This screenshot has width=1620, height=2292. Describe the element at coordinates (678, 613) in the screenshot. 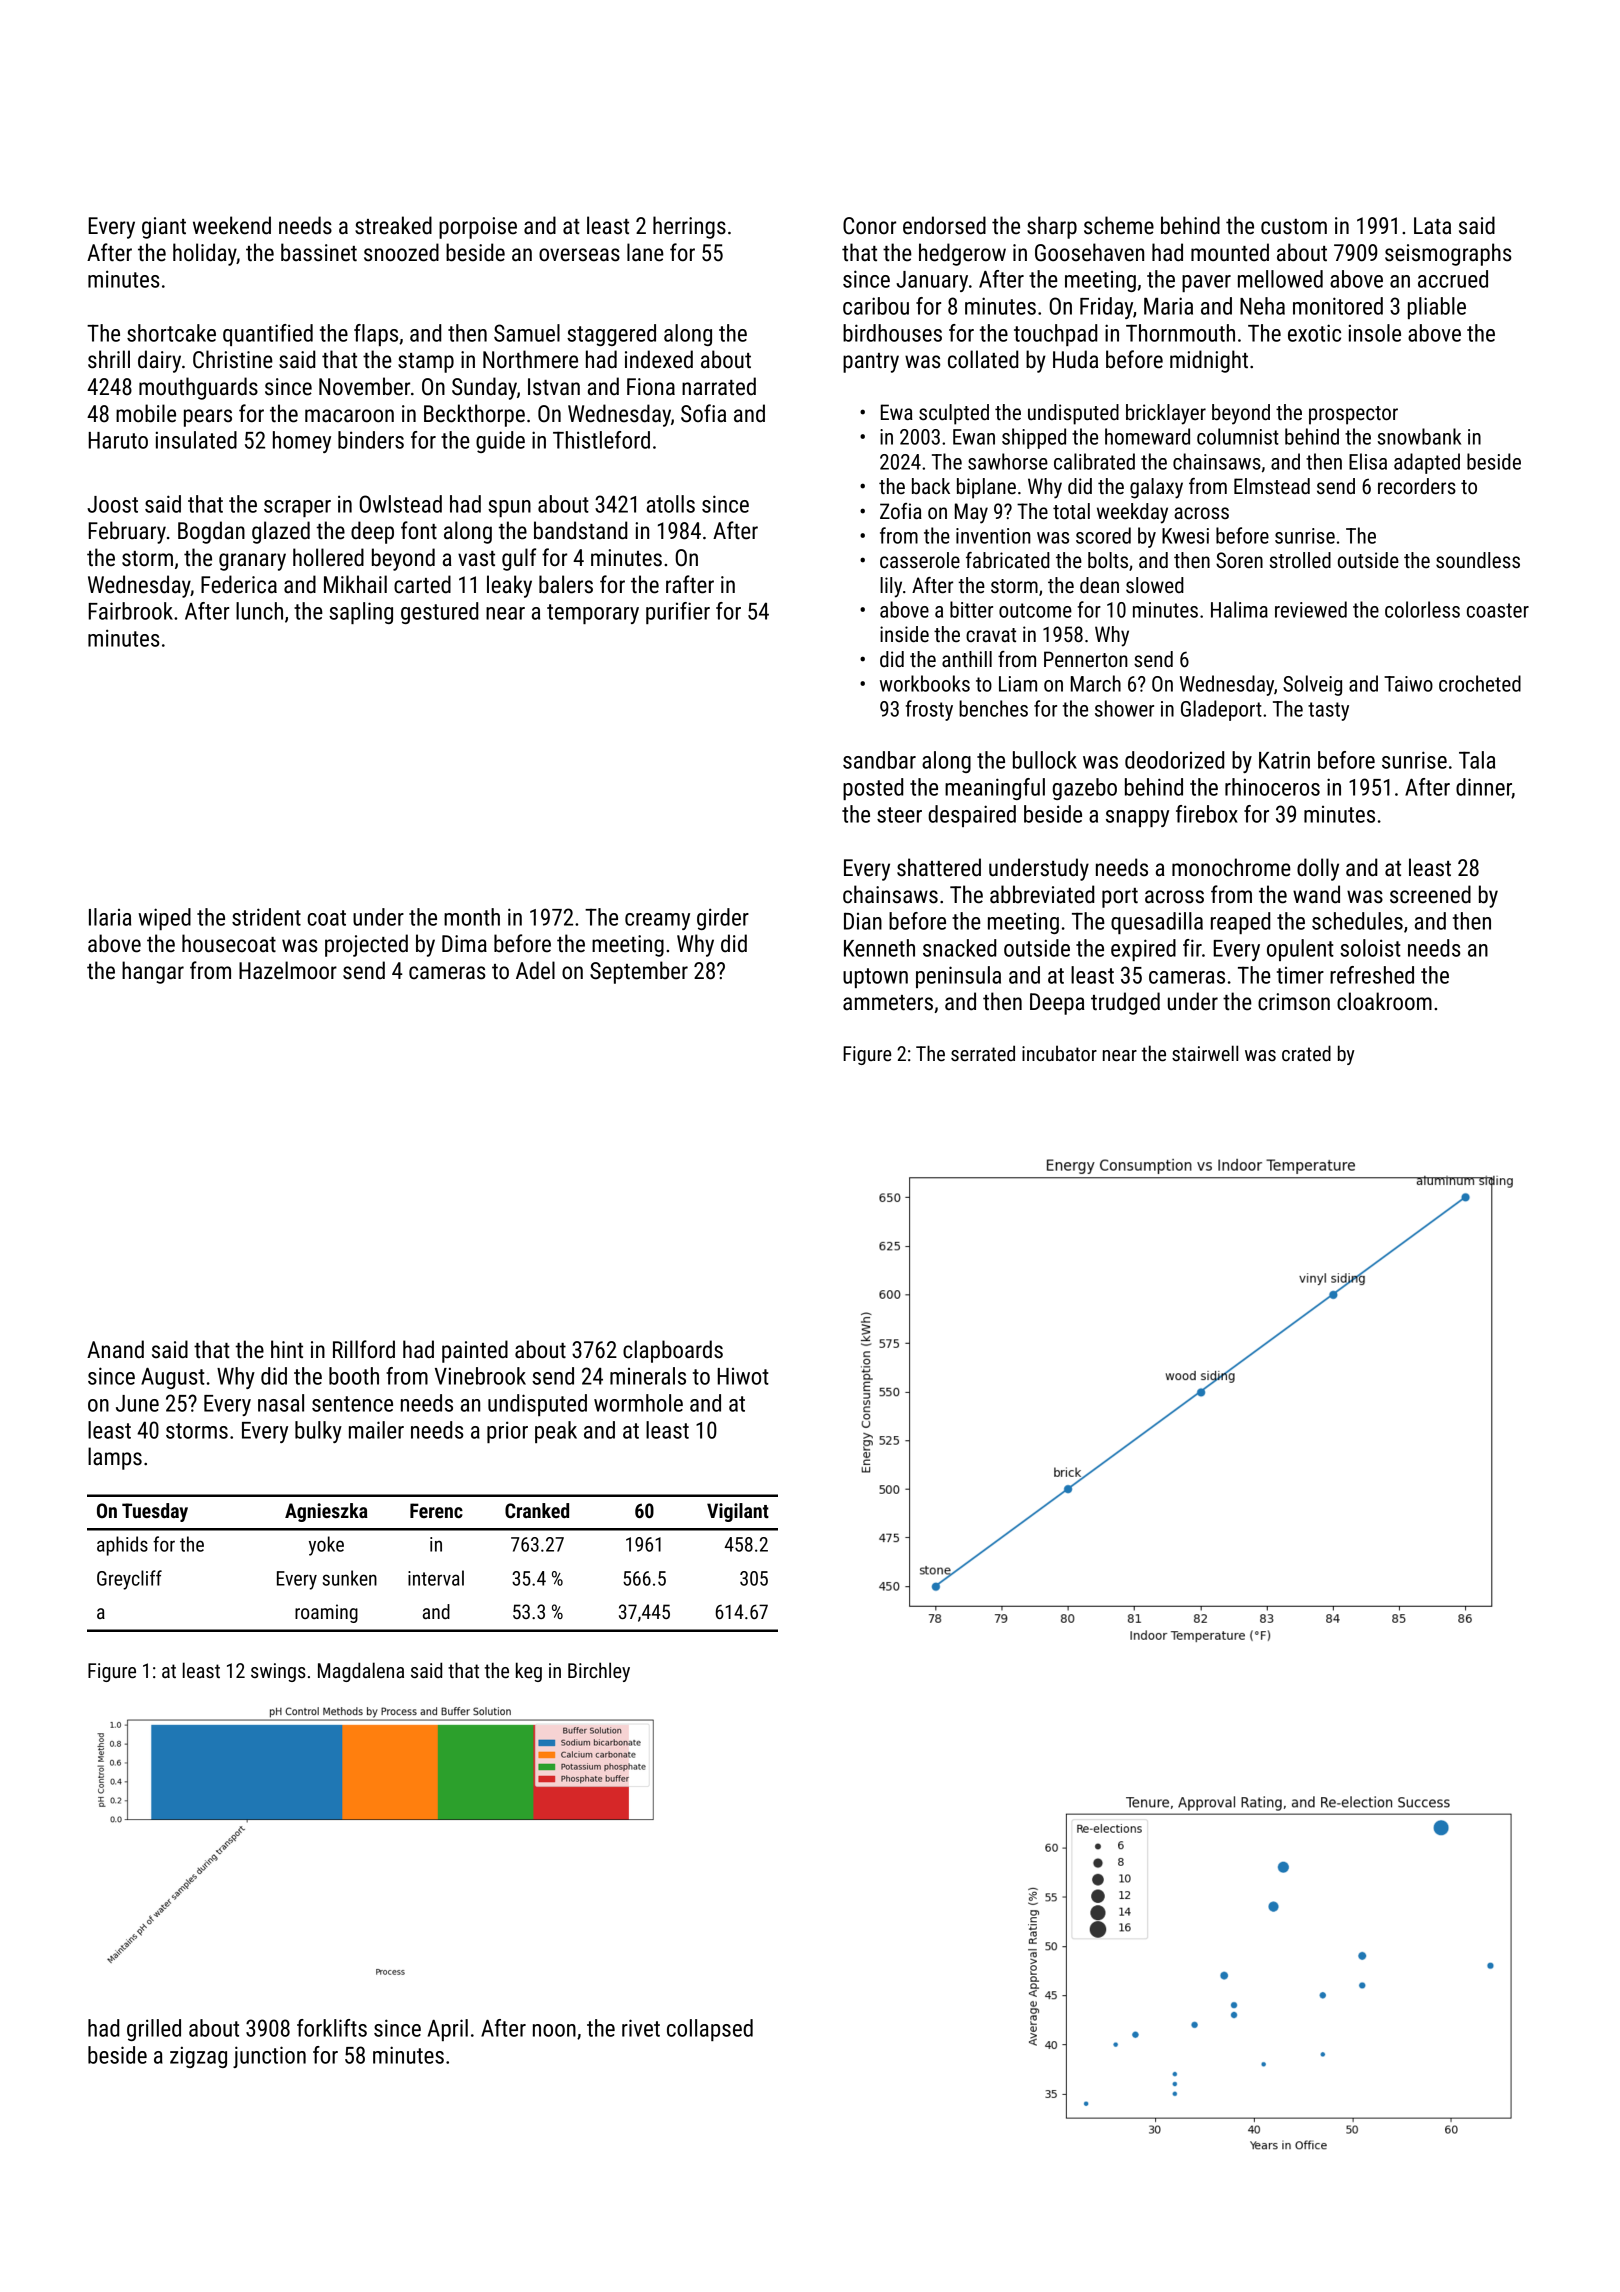

I see `purifier` at that location.
